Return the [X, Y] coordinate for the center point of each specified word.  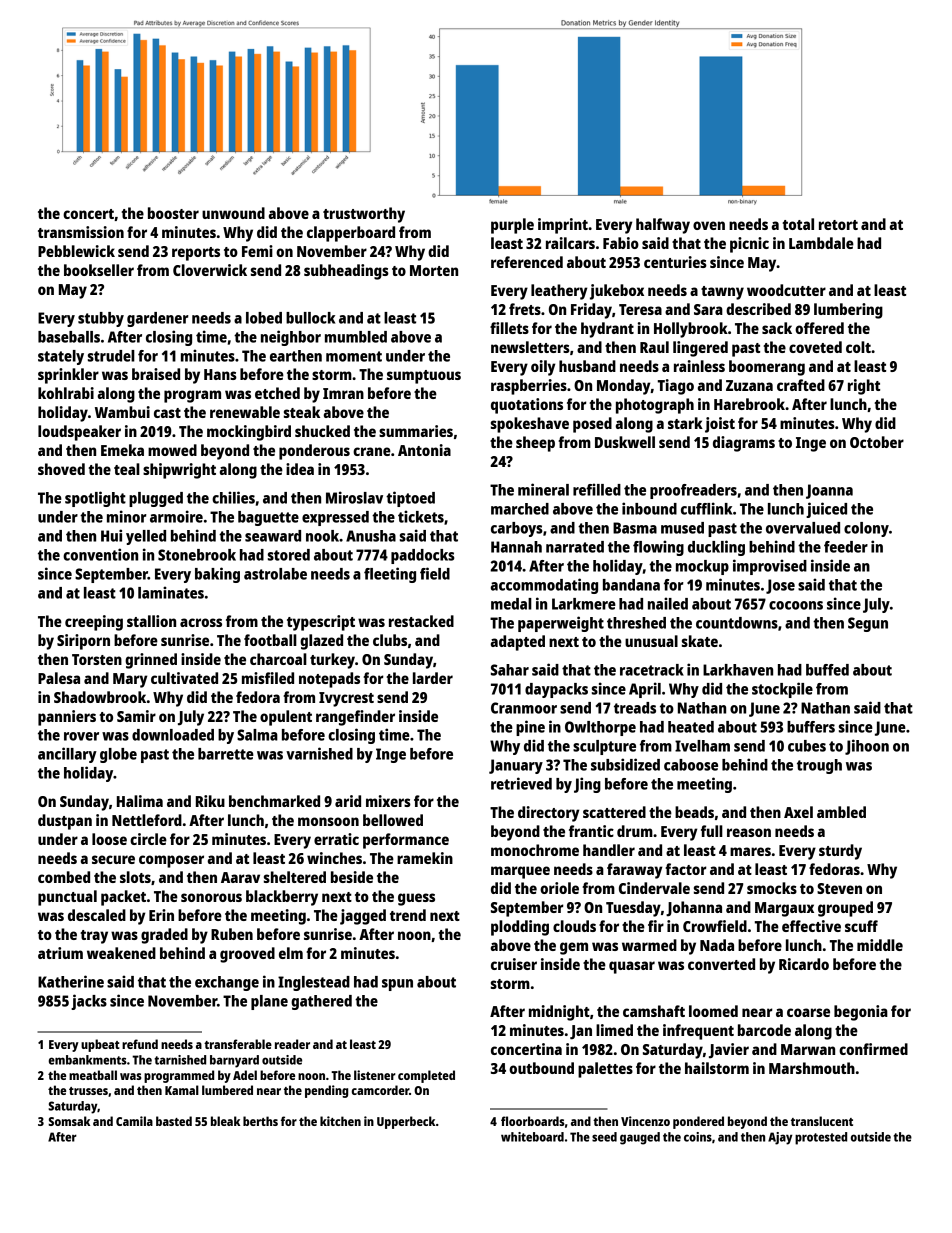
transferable [238, 1044]
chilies [233, 497]
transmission [81, 232]
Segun [868, 624]
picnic [749, 245]
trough [819, 766]
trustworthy [364, 215]
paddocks [423, 556]
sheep [535, 444]
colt [858, 347]
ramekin [425, 858]
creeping [94, 623]
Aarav [240, 877]
